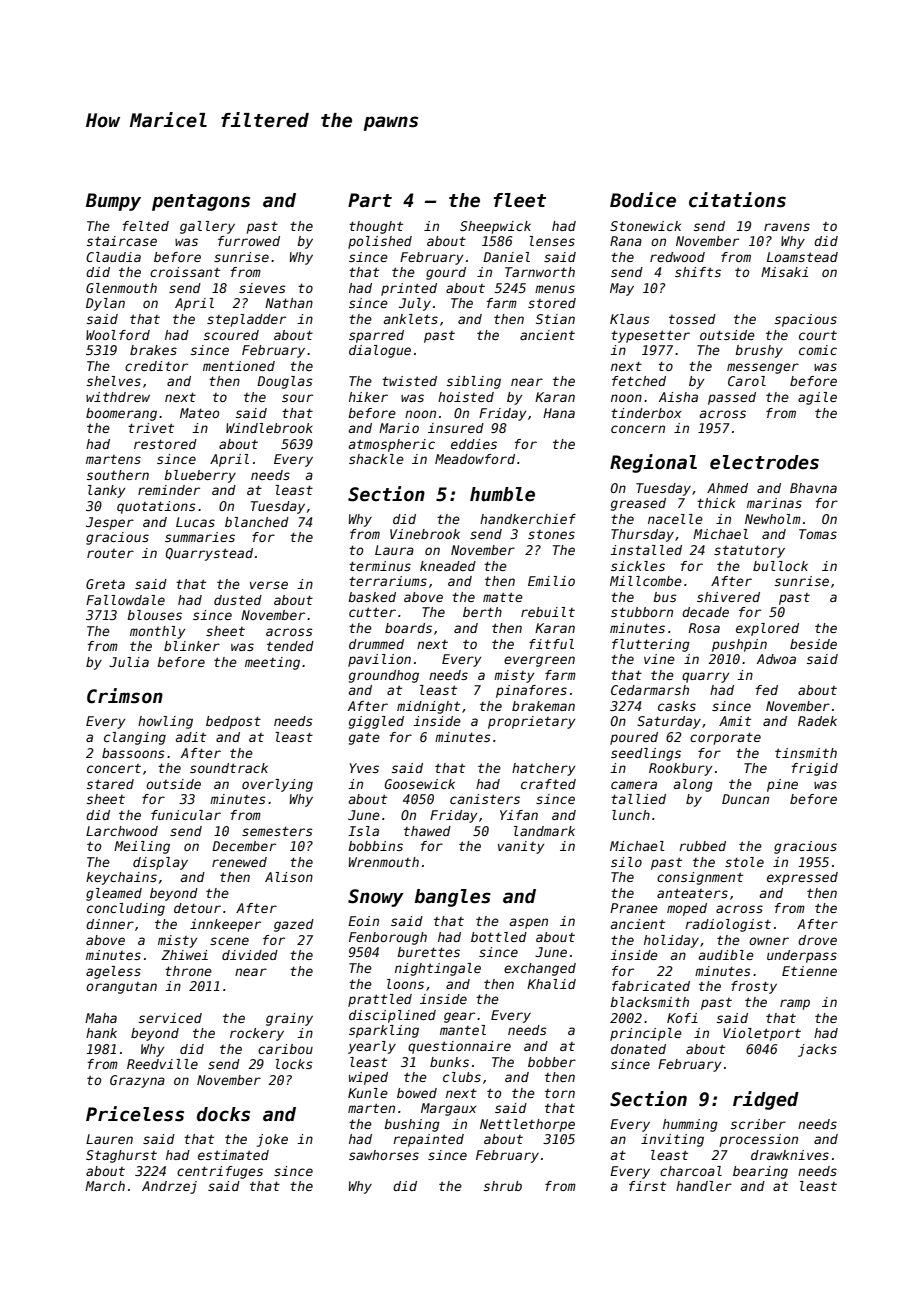 The image size is (924, 1308). I want to click on bunks, so click(449, 1062).
